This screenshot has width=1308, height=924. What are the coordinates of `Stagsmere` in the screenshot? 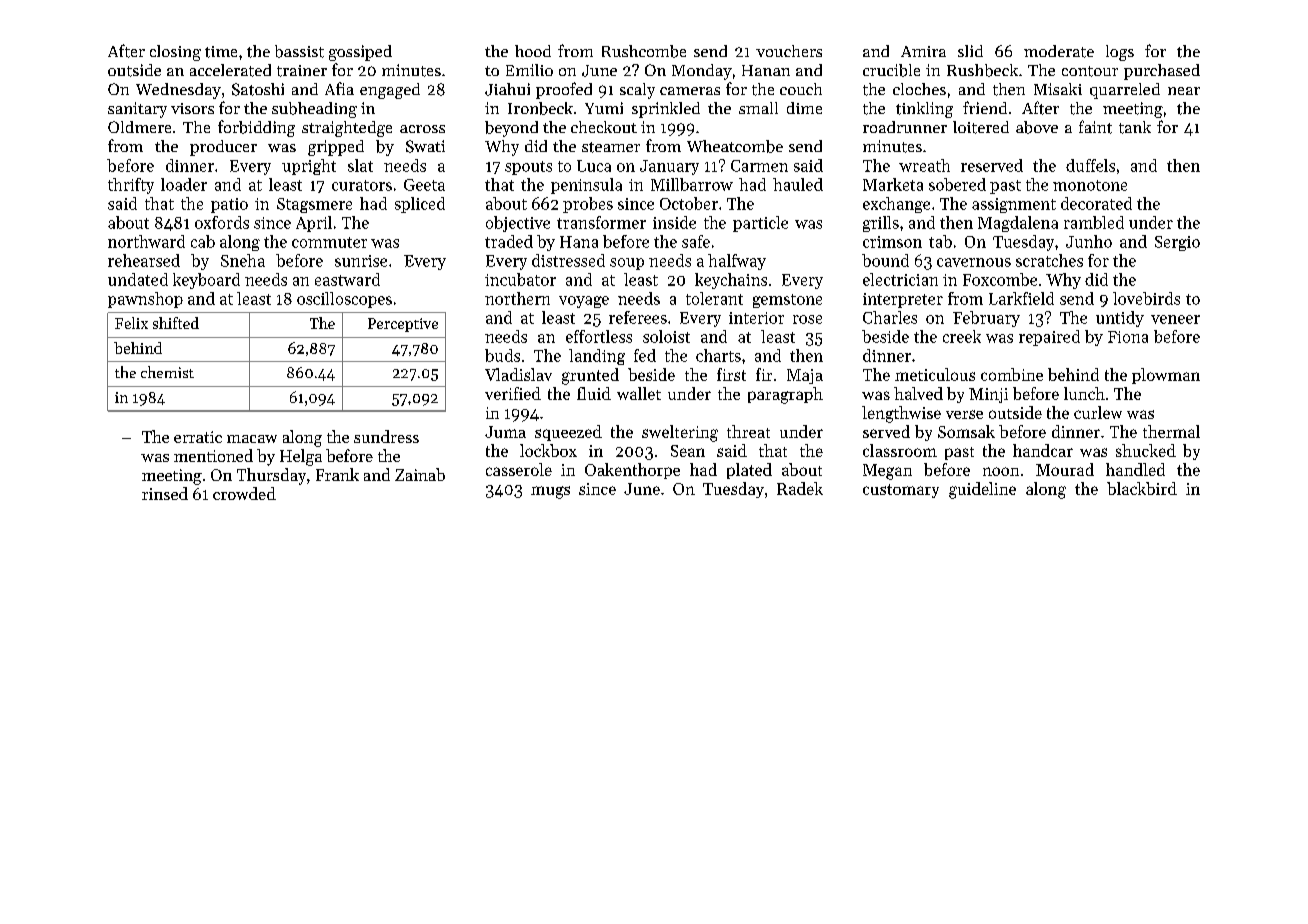 It's located at (314, 205).
